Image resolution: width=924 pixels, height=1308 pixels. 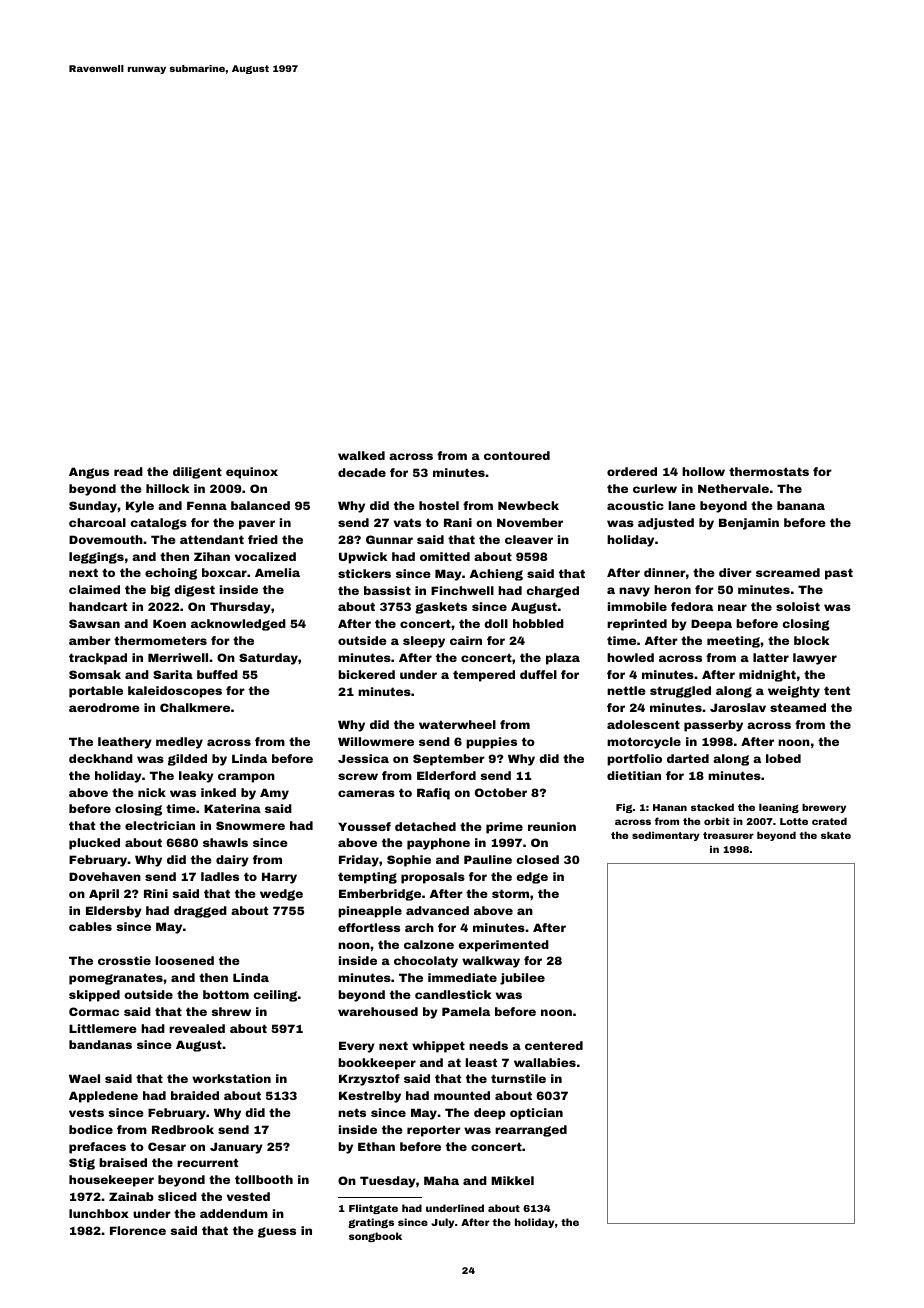 What do you see at coordinates (783, 758) in the image?
I see `lobed` at bounding box center [783, 758].
